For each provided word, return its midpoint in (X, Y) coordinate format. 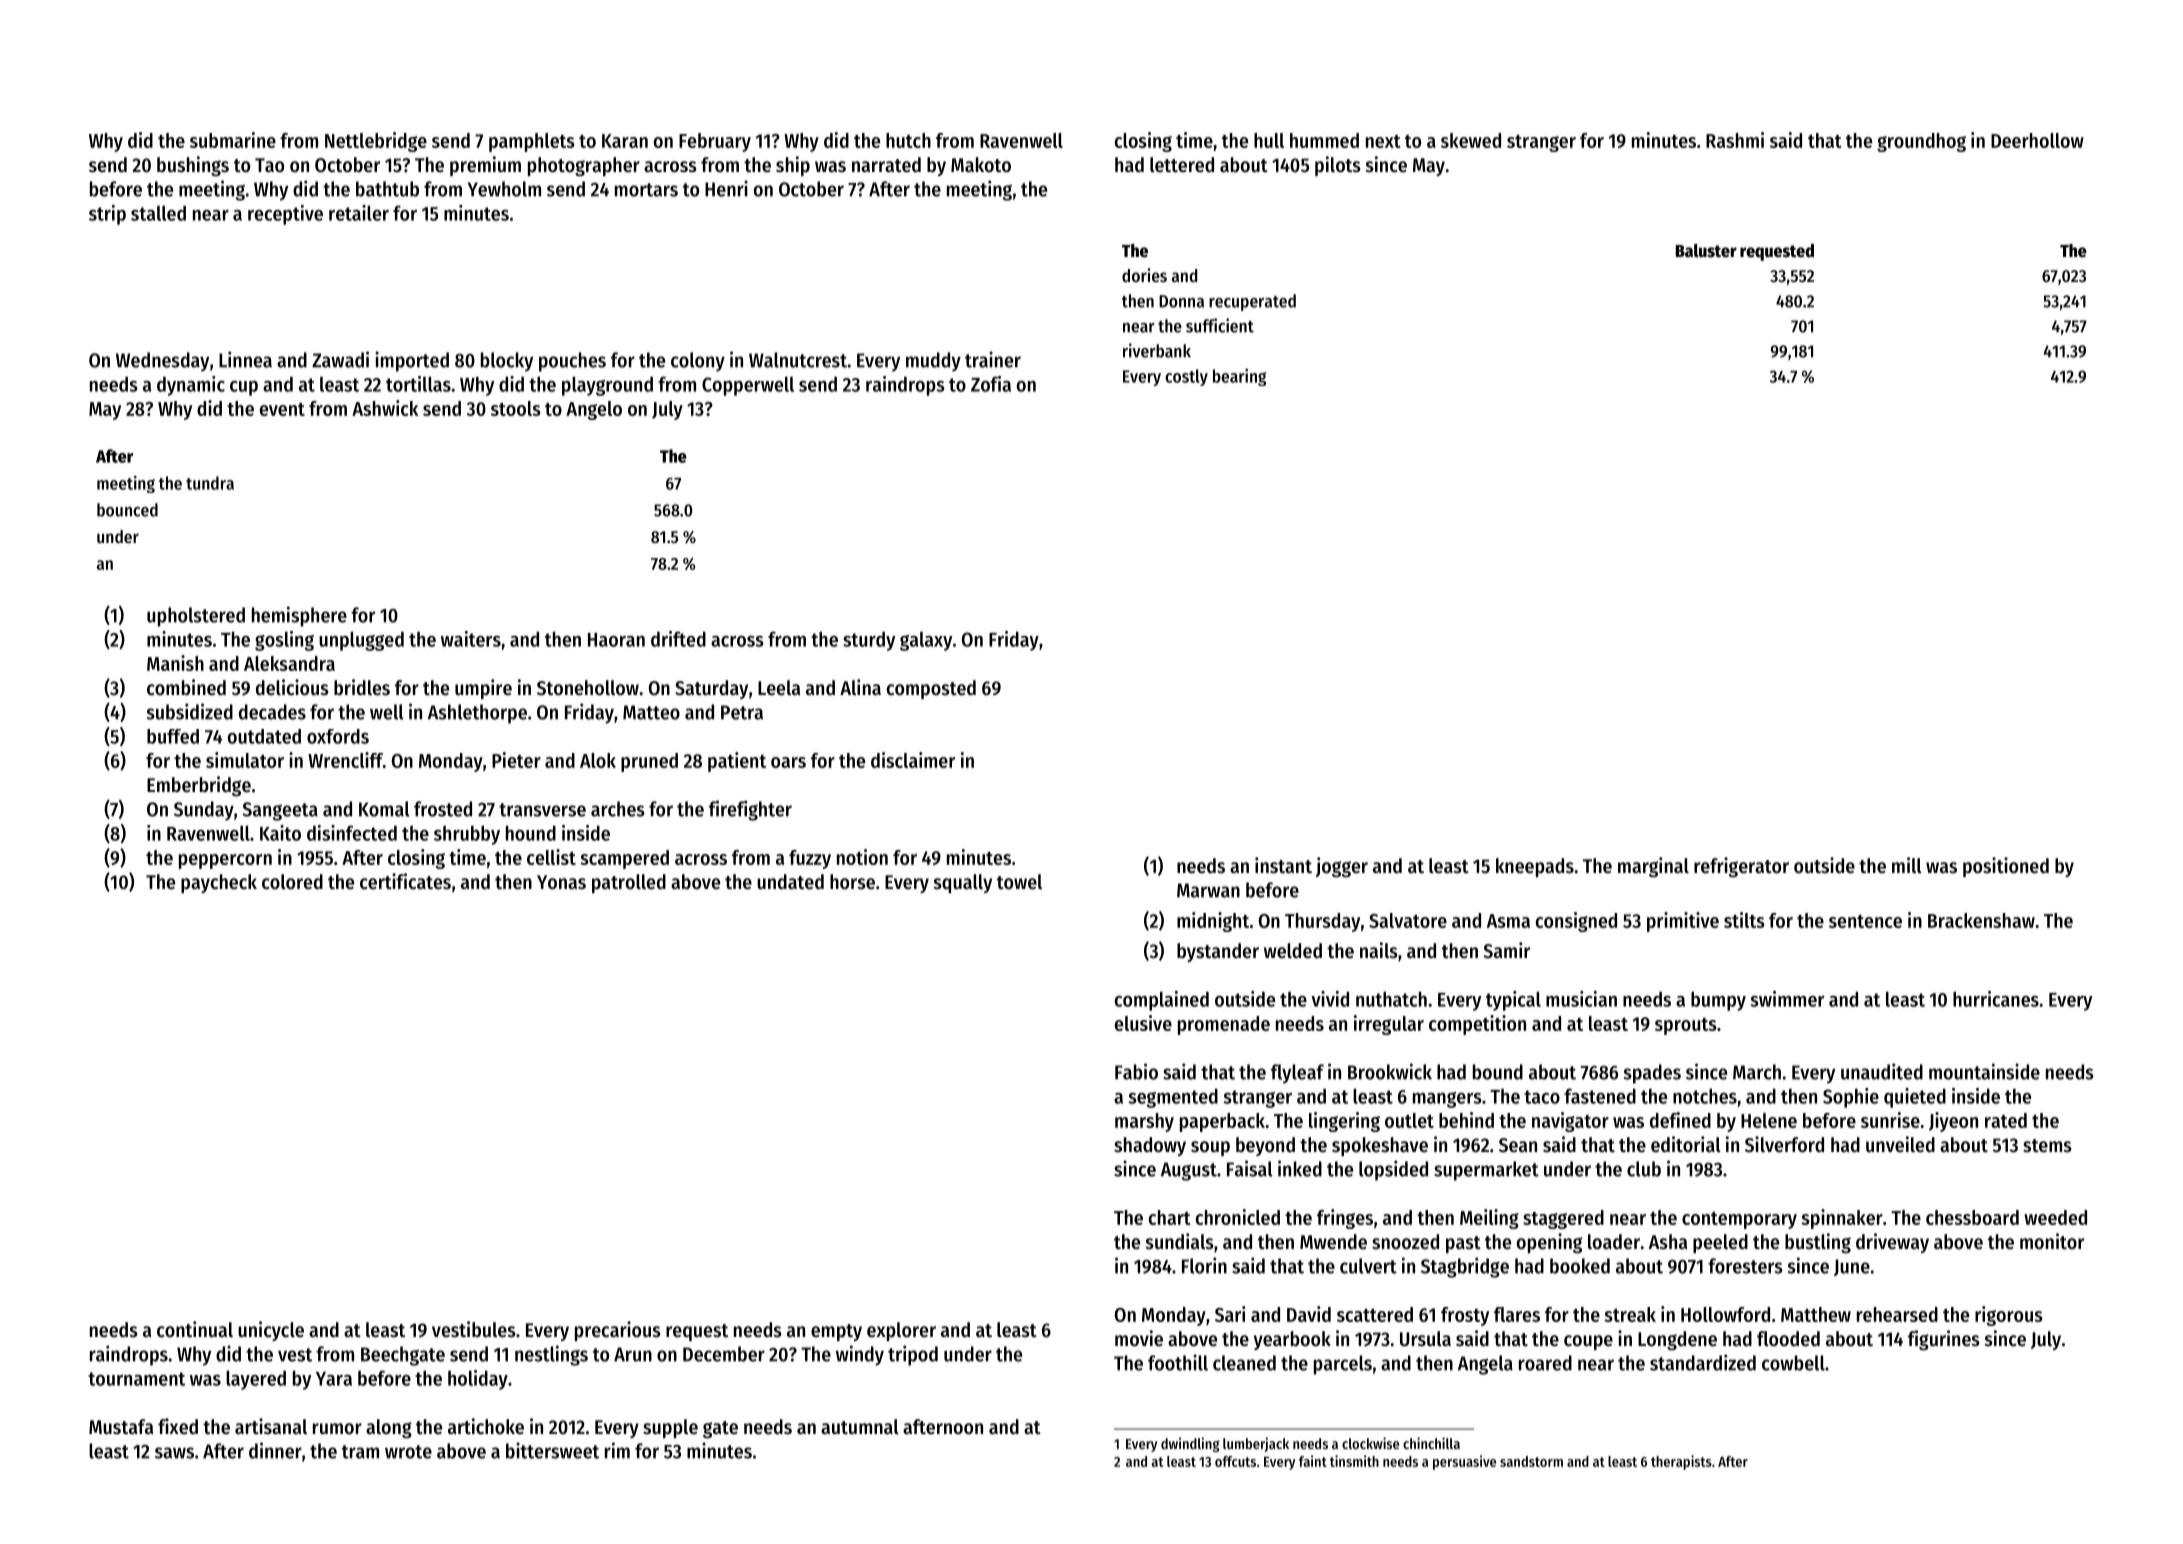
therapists (1681, 1462)
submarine (233, 140)
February (715, 142)
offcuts (1235, 1461)
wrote (408, 1452)
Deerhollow (2037, 140)
